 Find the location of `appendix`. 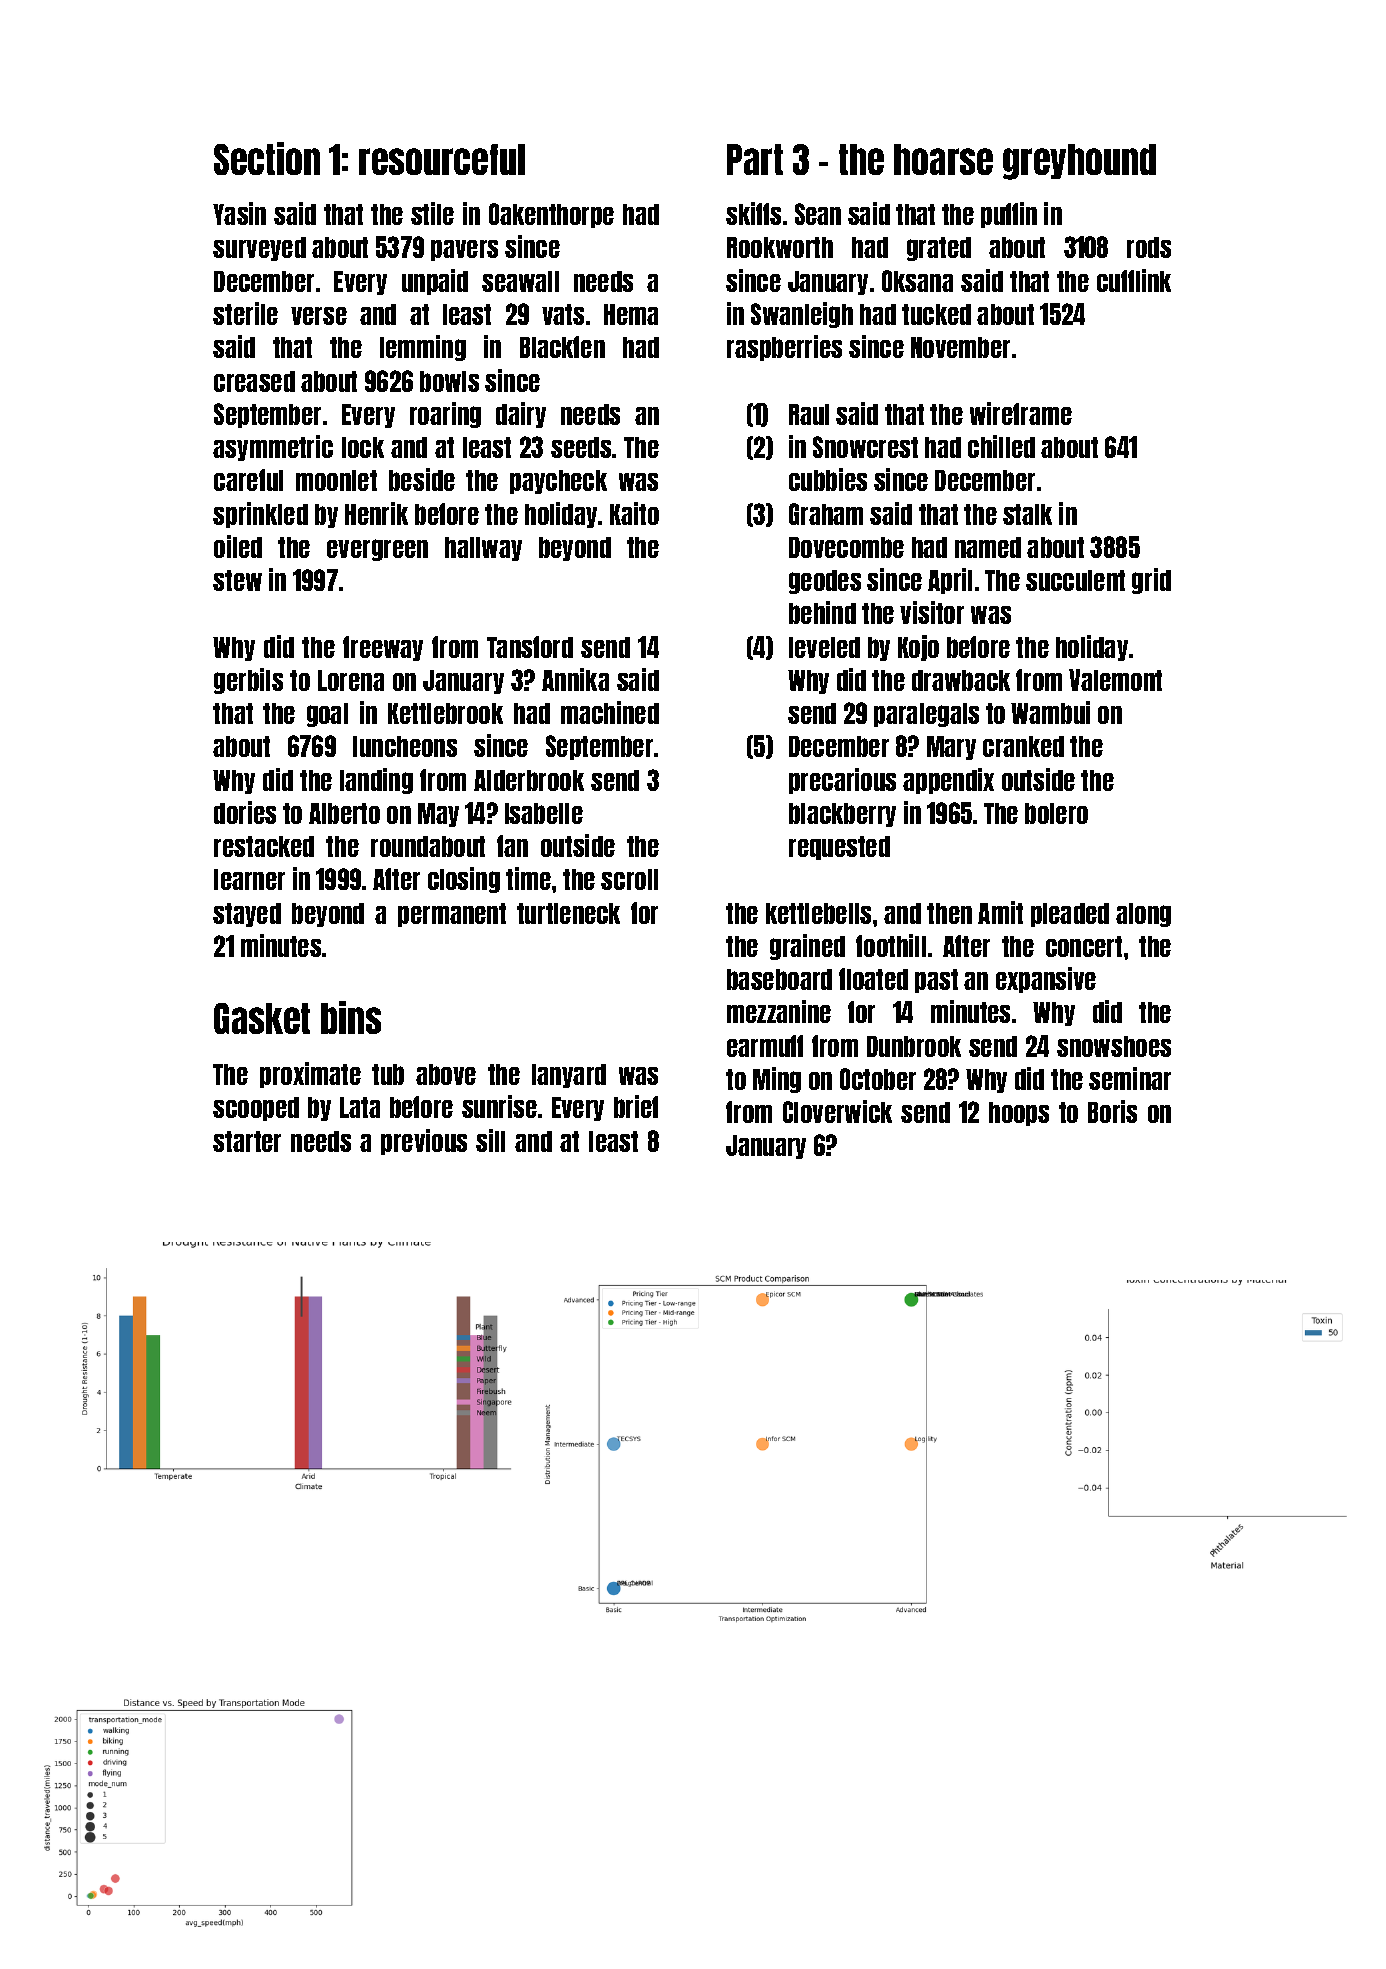

appendix is located at coordinates (948, 781).
